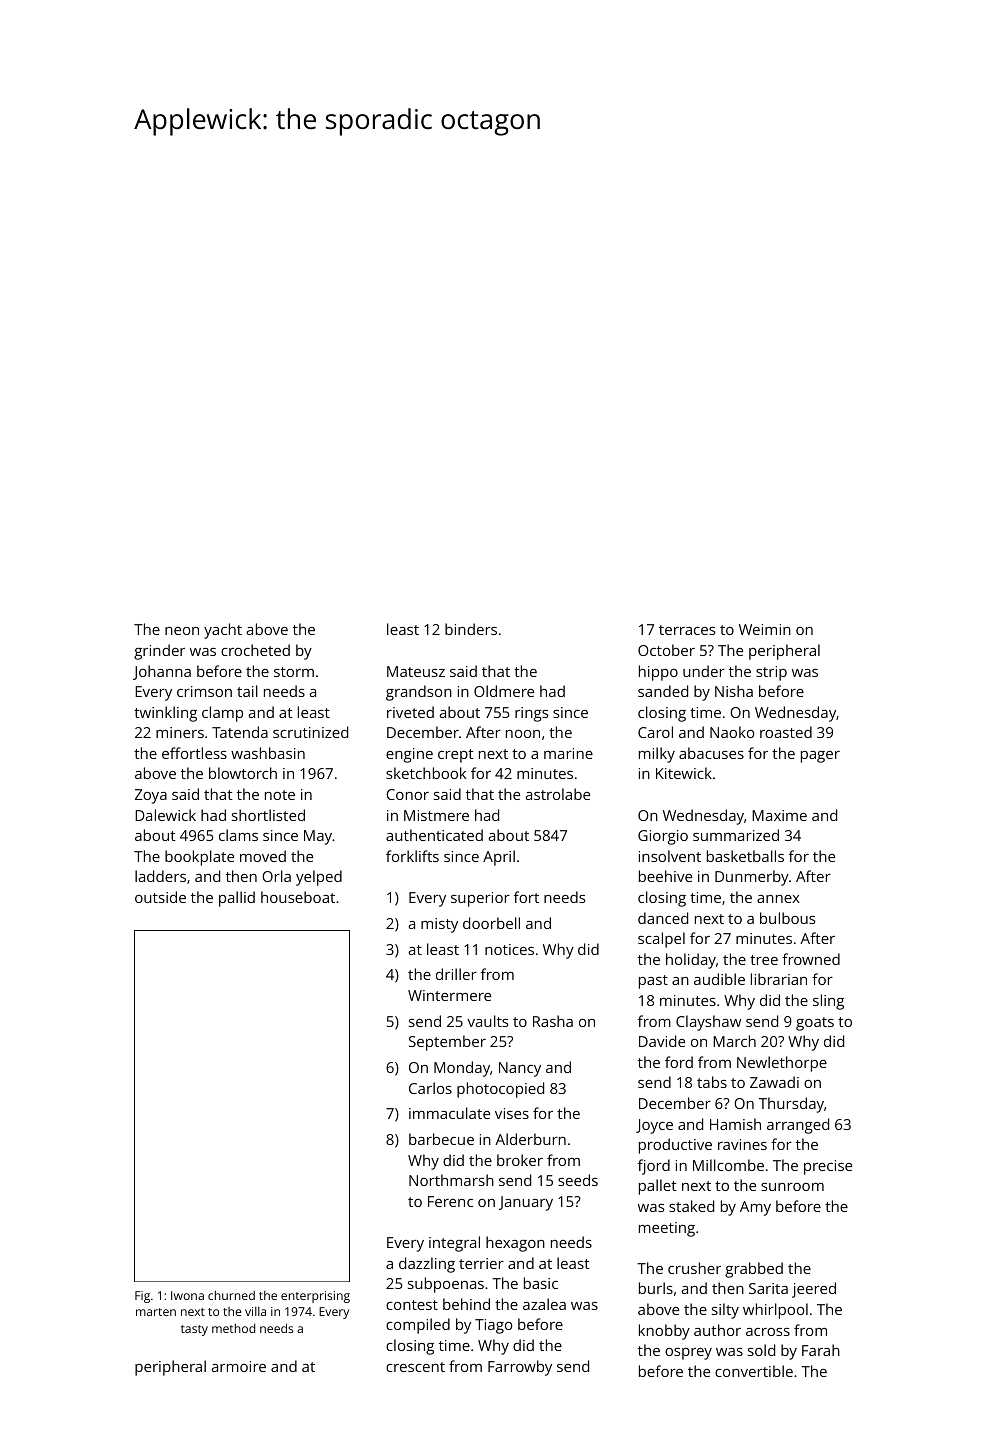  I want to click on grinder, so click(159, 652).
